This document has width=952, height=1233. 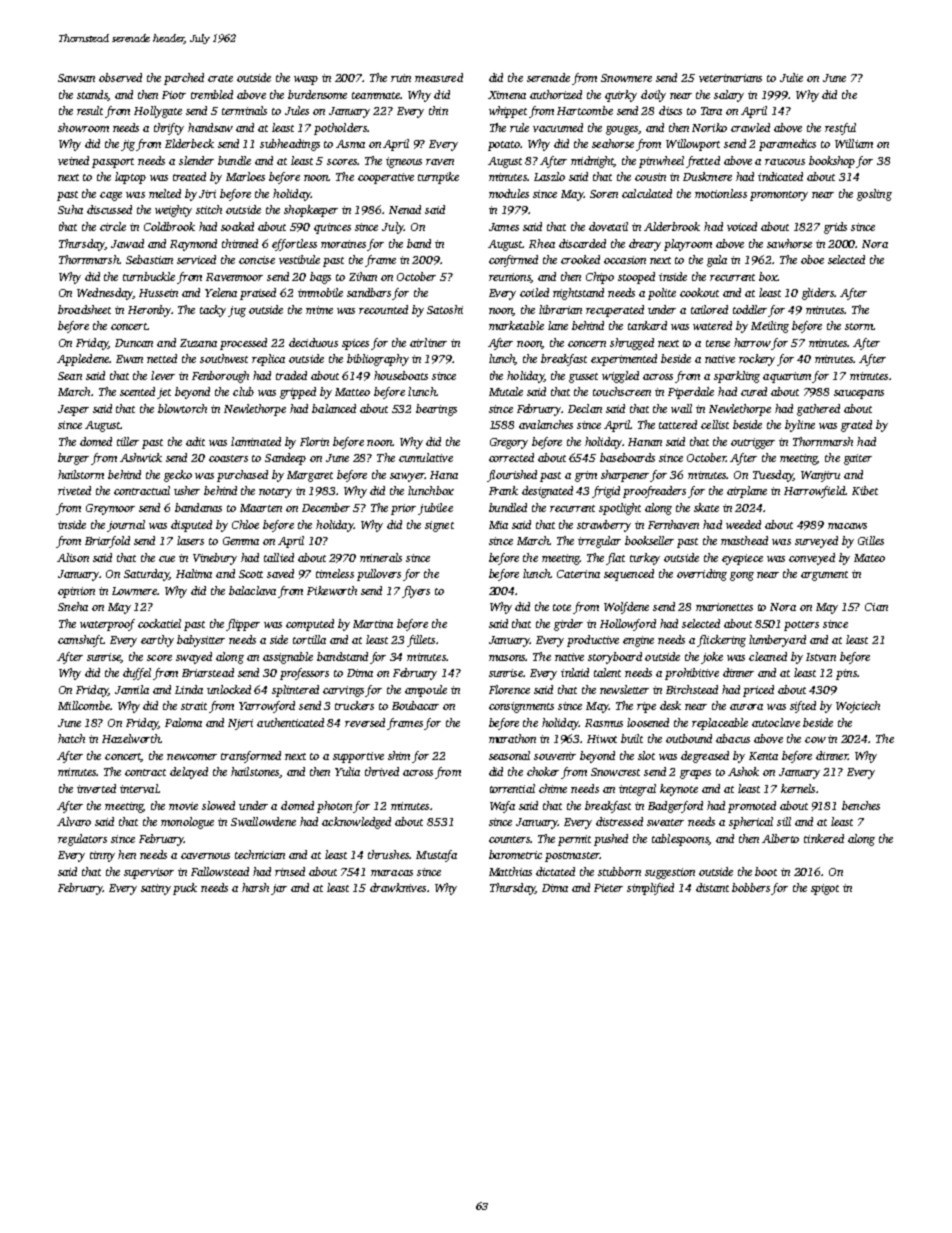 What do you see at coordinates (137, 391) in the document?
I see `scented` at bounding box center [137, 391].
